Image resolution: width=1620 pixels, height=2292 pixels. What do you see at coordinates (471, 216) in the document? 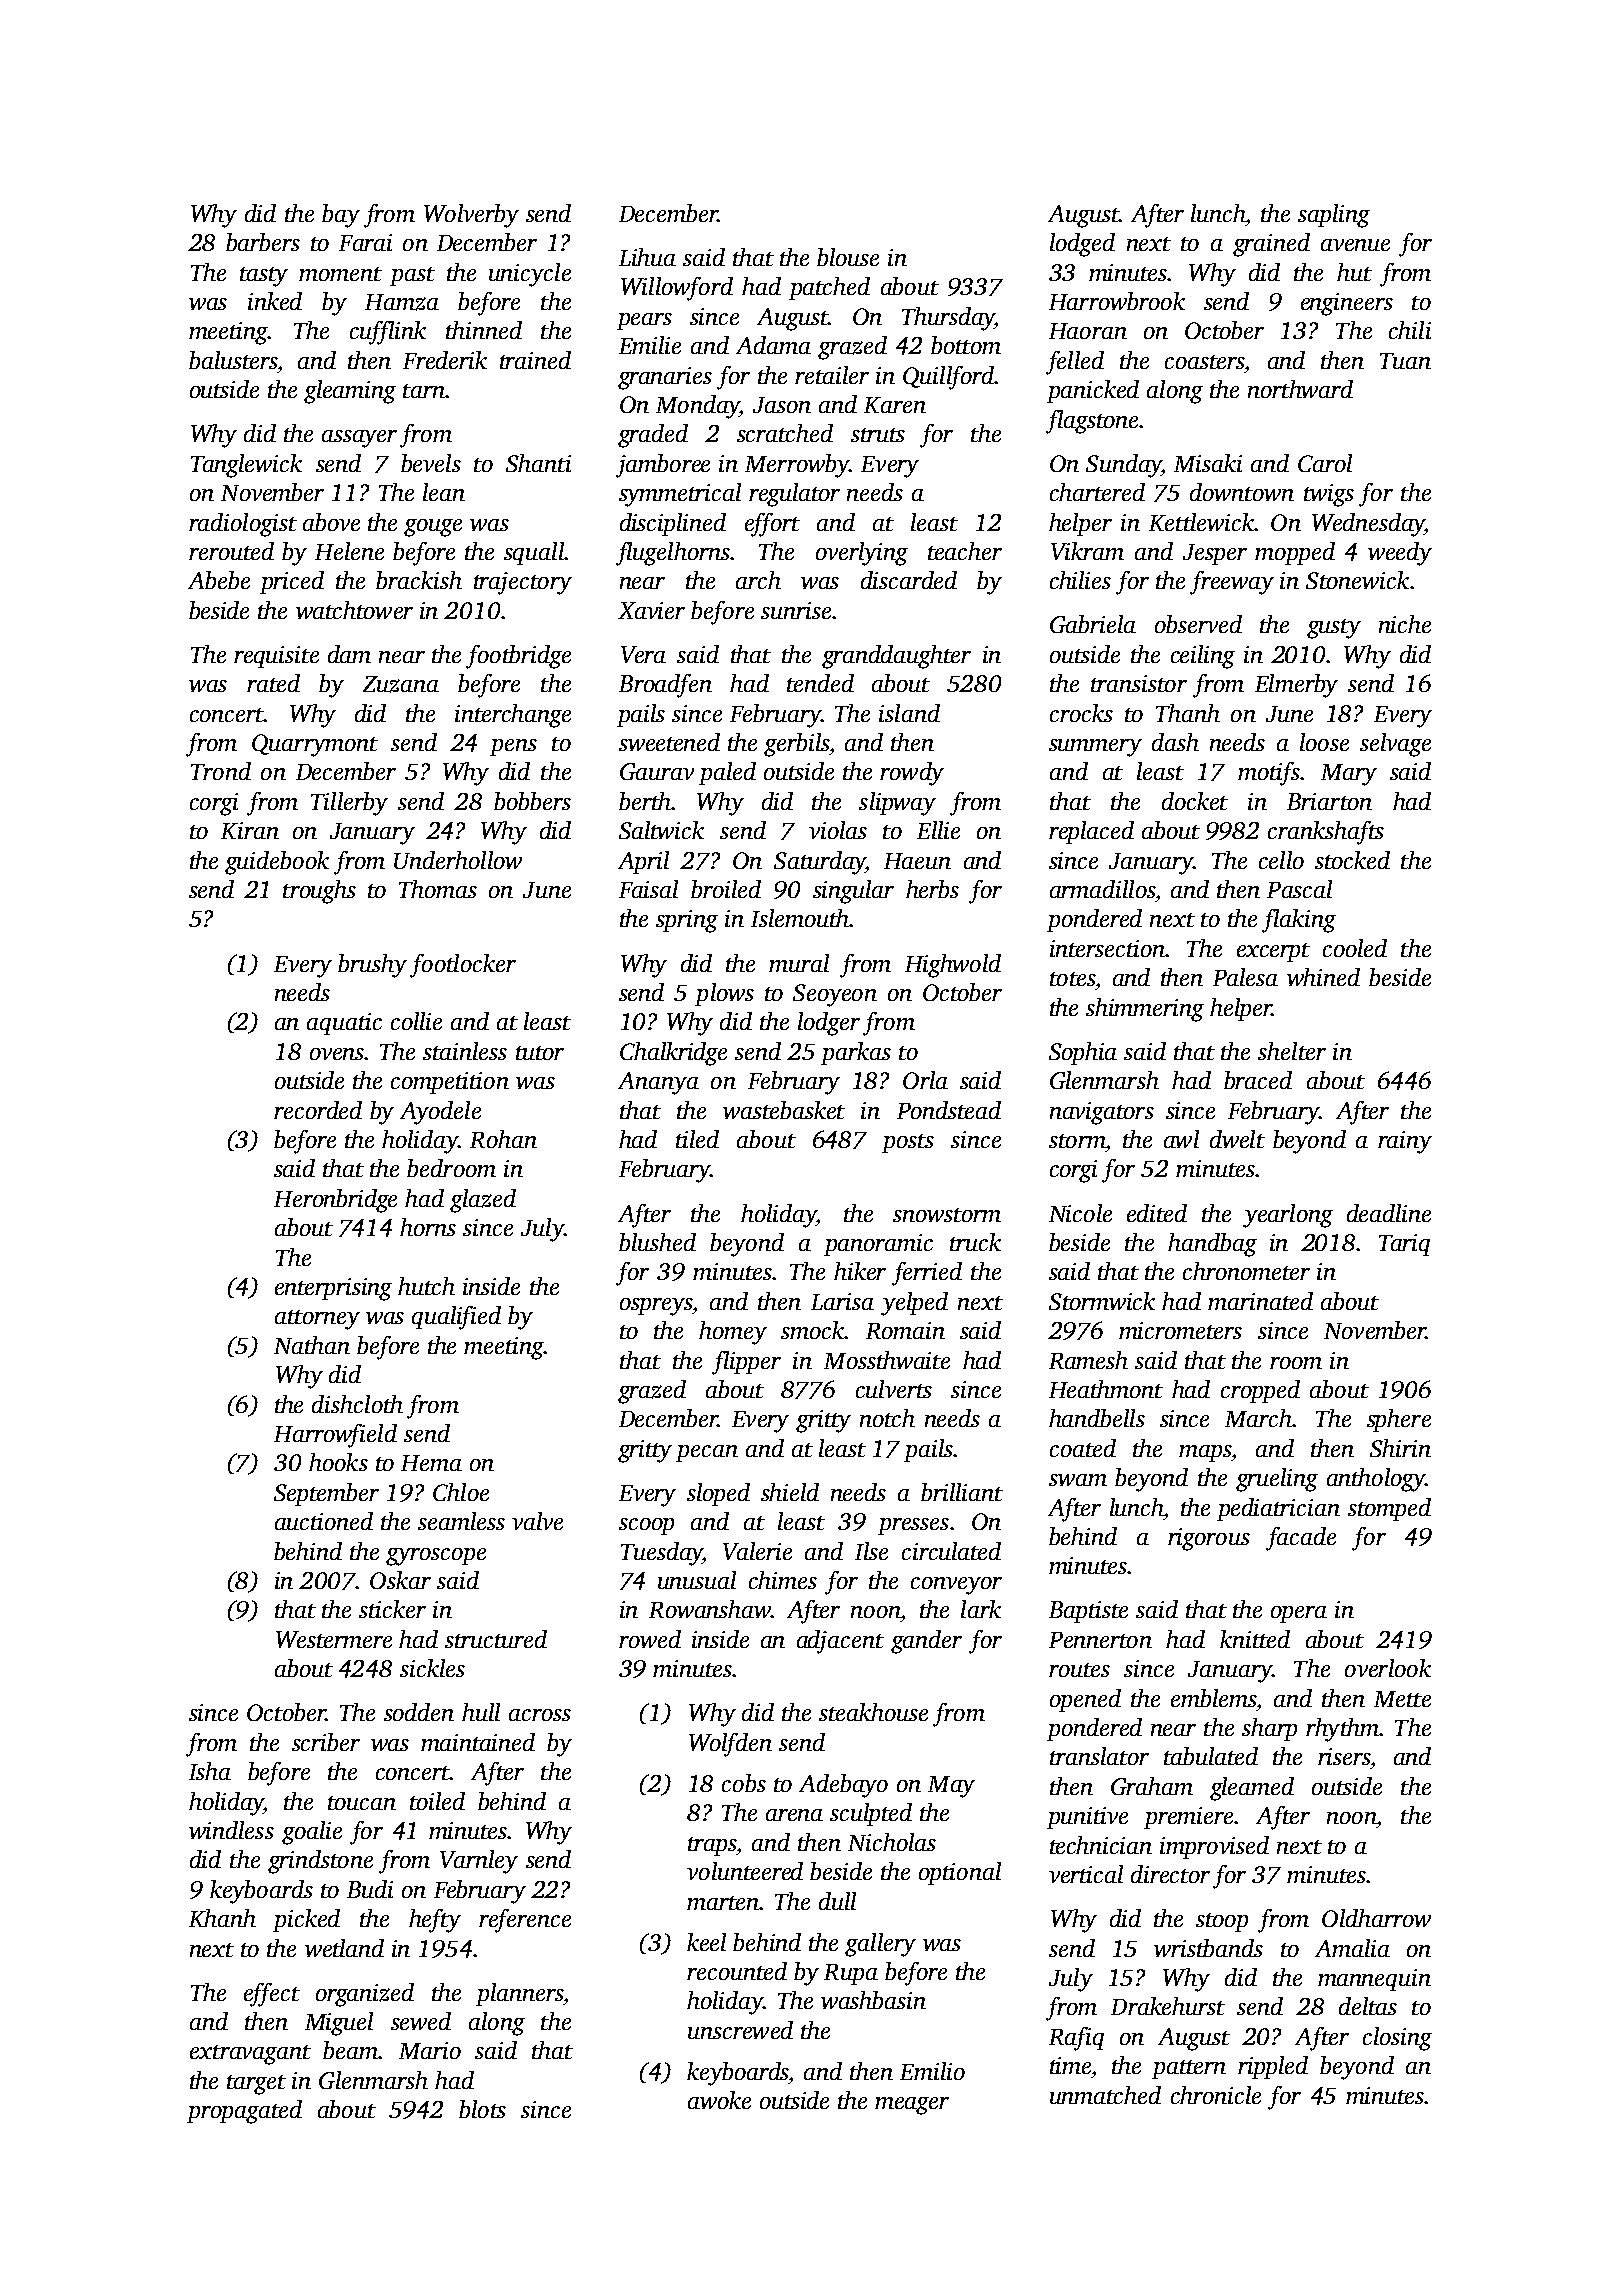
I see `Wolverby` at bounding box center [471, 216].
